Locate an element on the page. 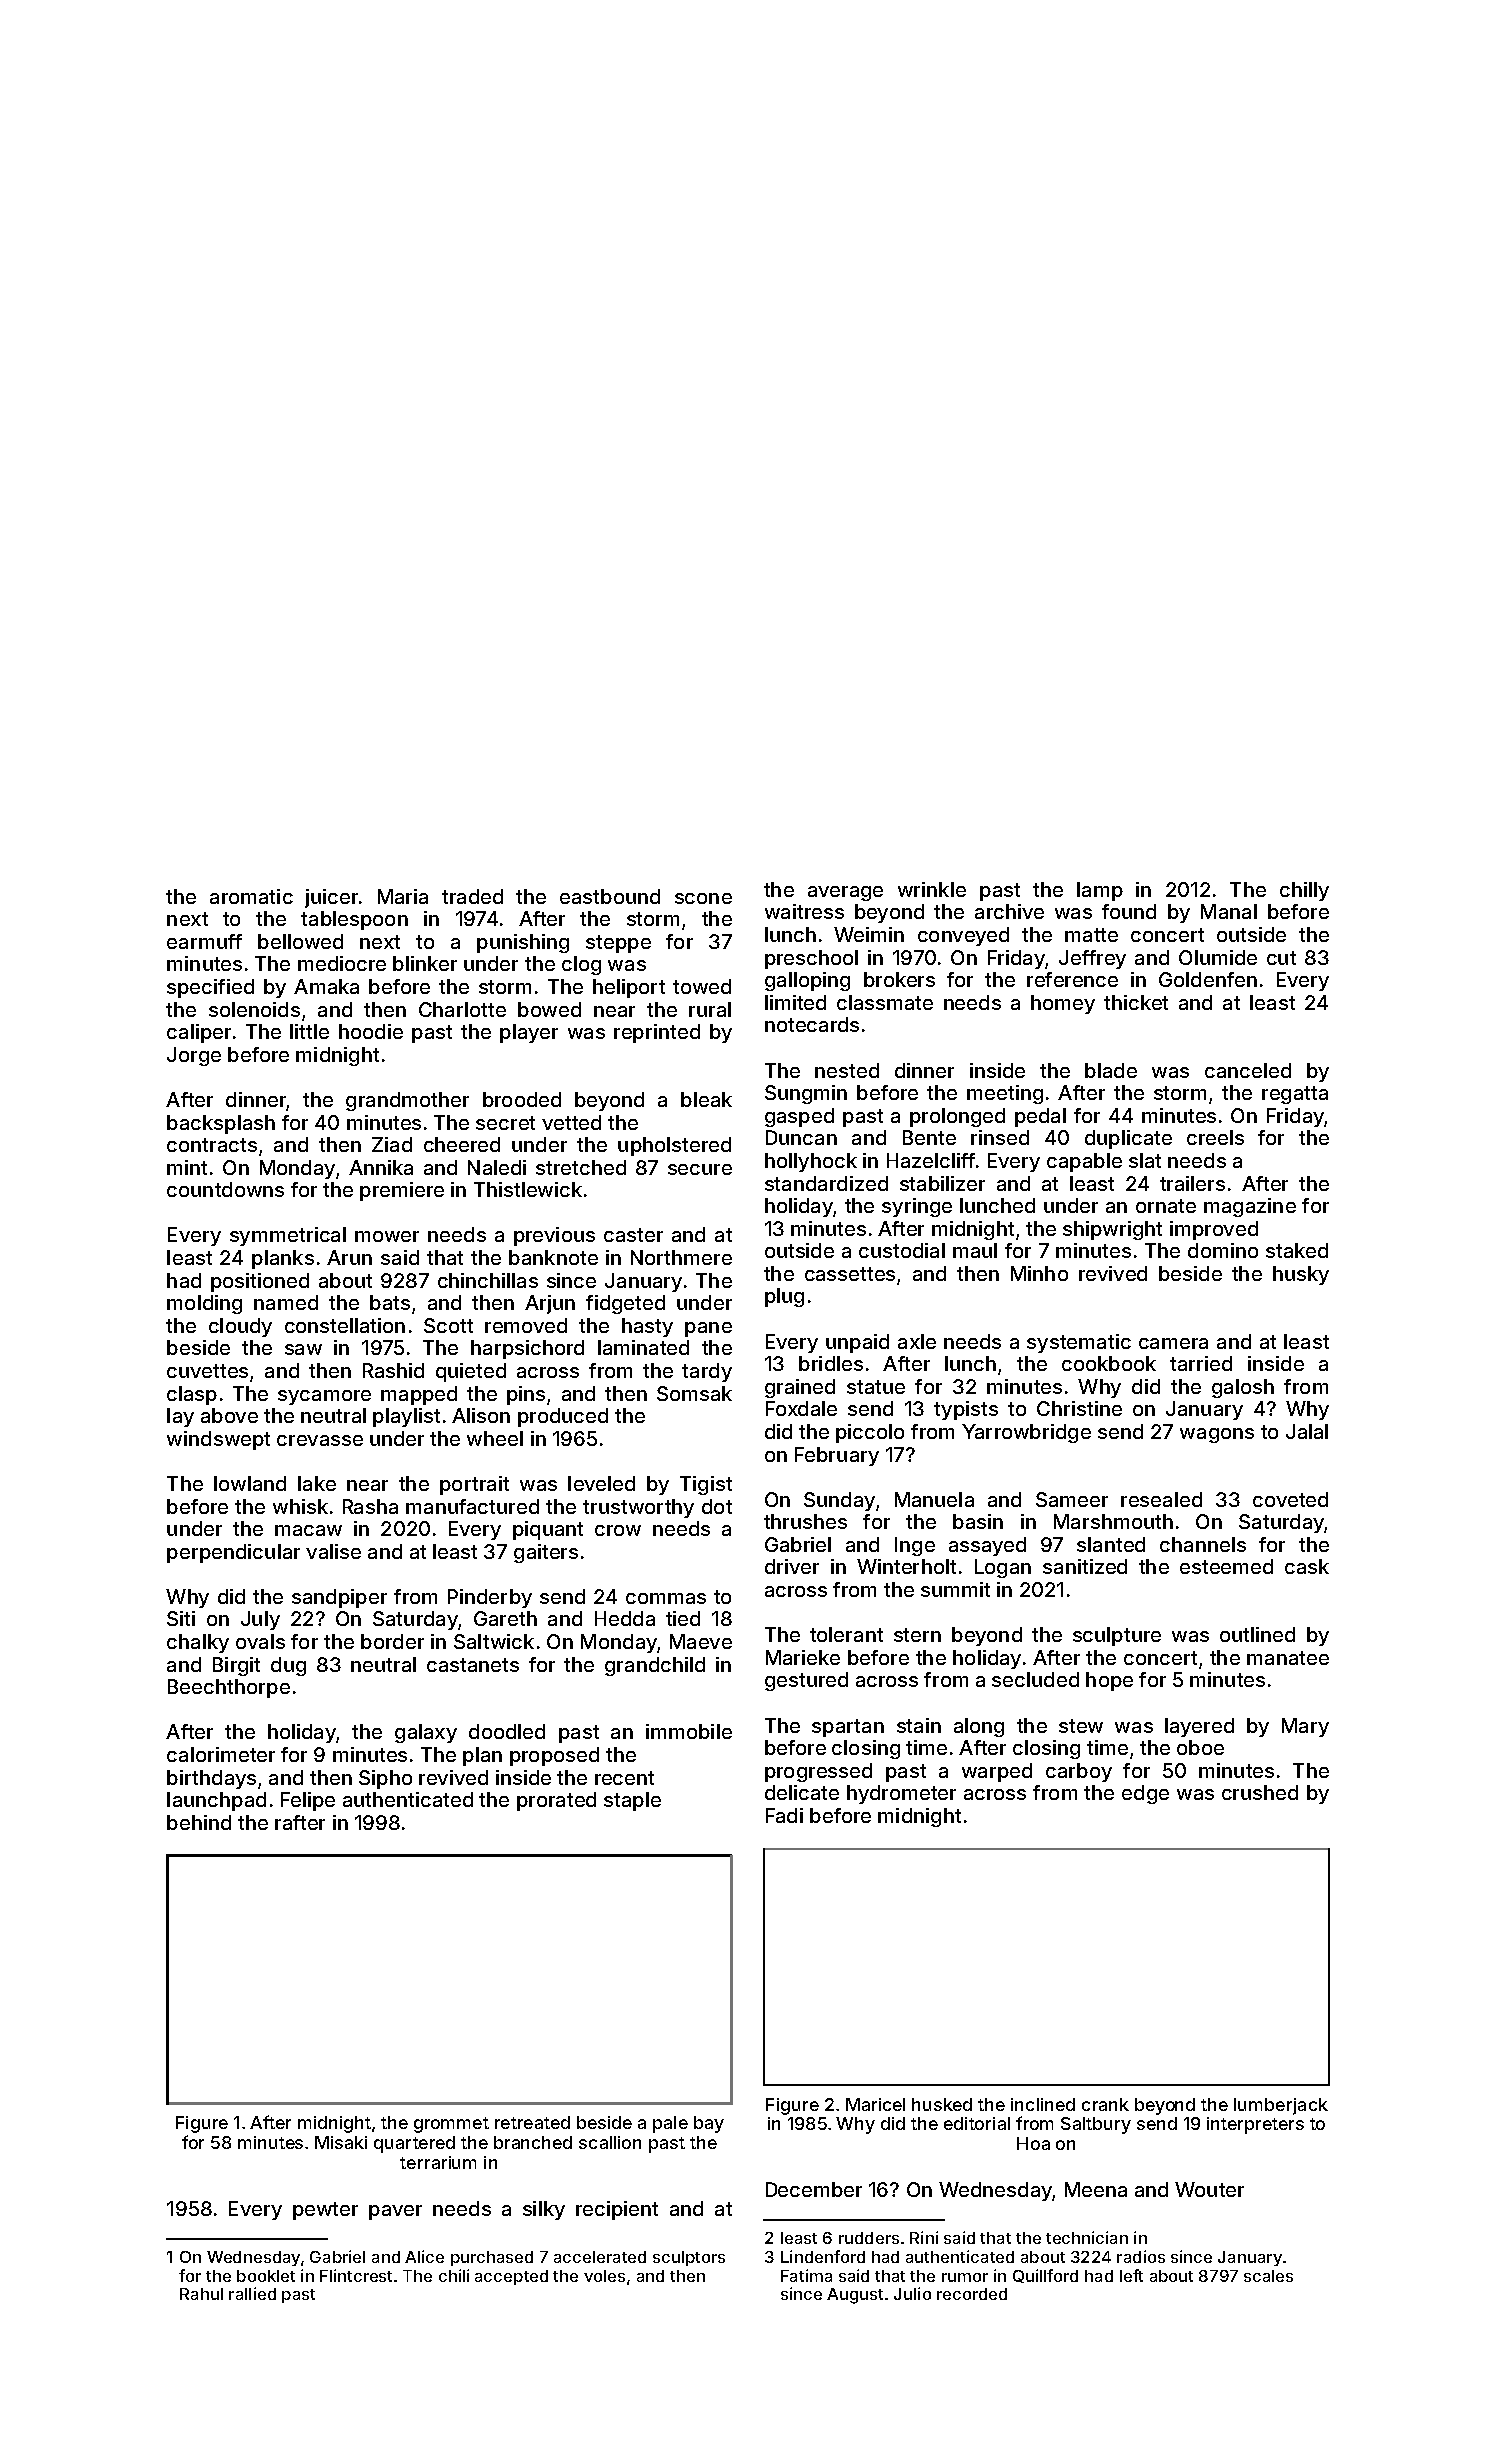 The height and width of the image is (2464, 1496). scales is located at coordinates (1268, 2276).
